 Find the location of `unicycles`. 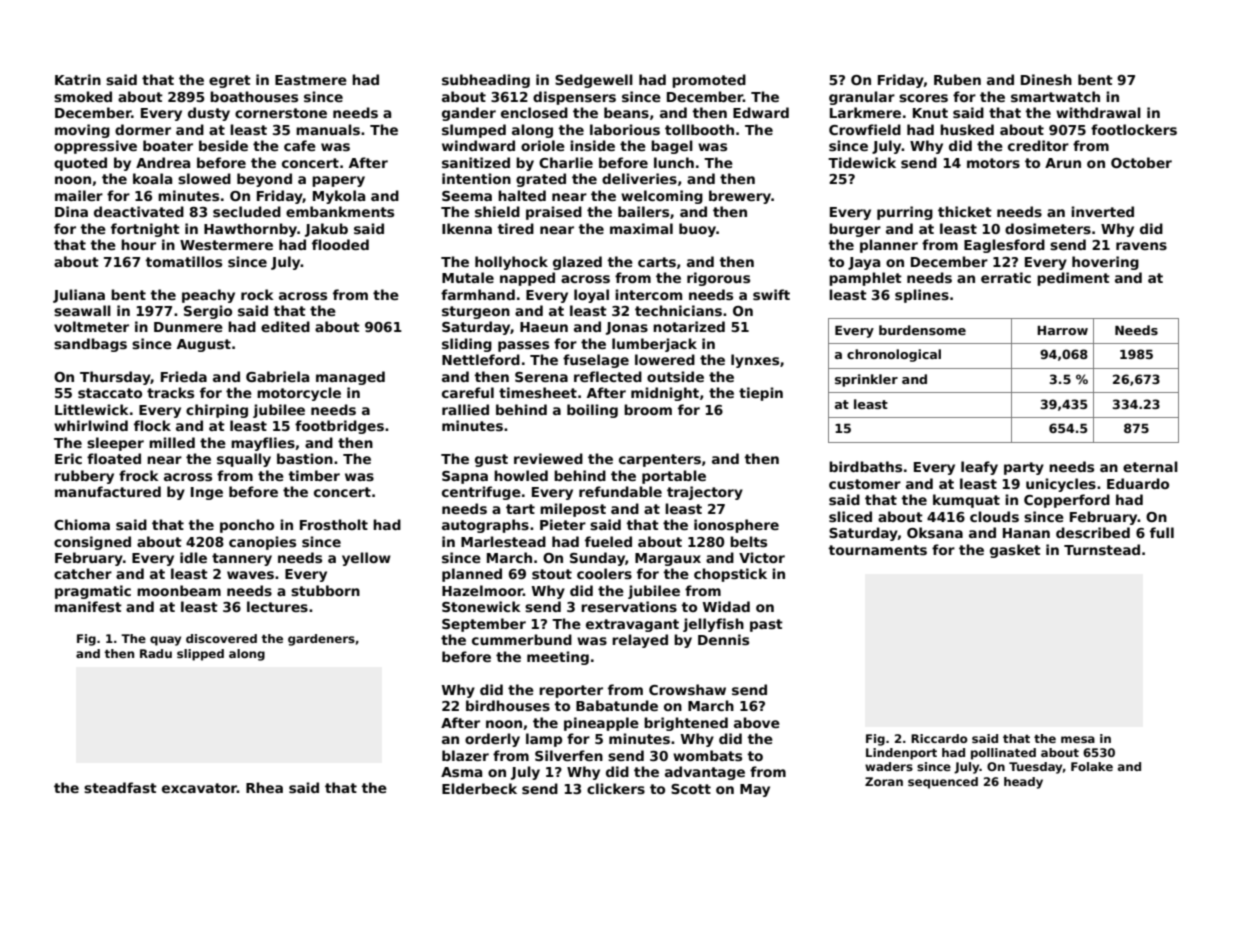

unicycles is located at coordinates (1061, 485).
